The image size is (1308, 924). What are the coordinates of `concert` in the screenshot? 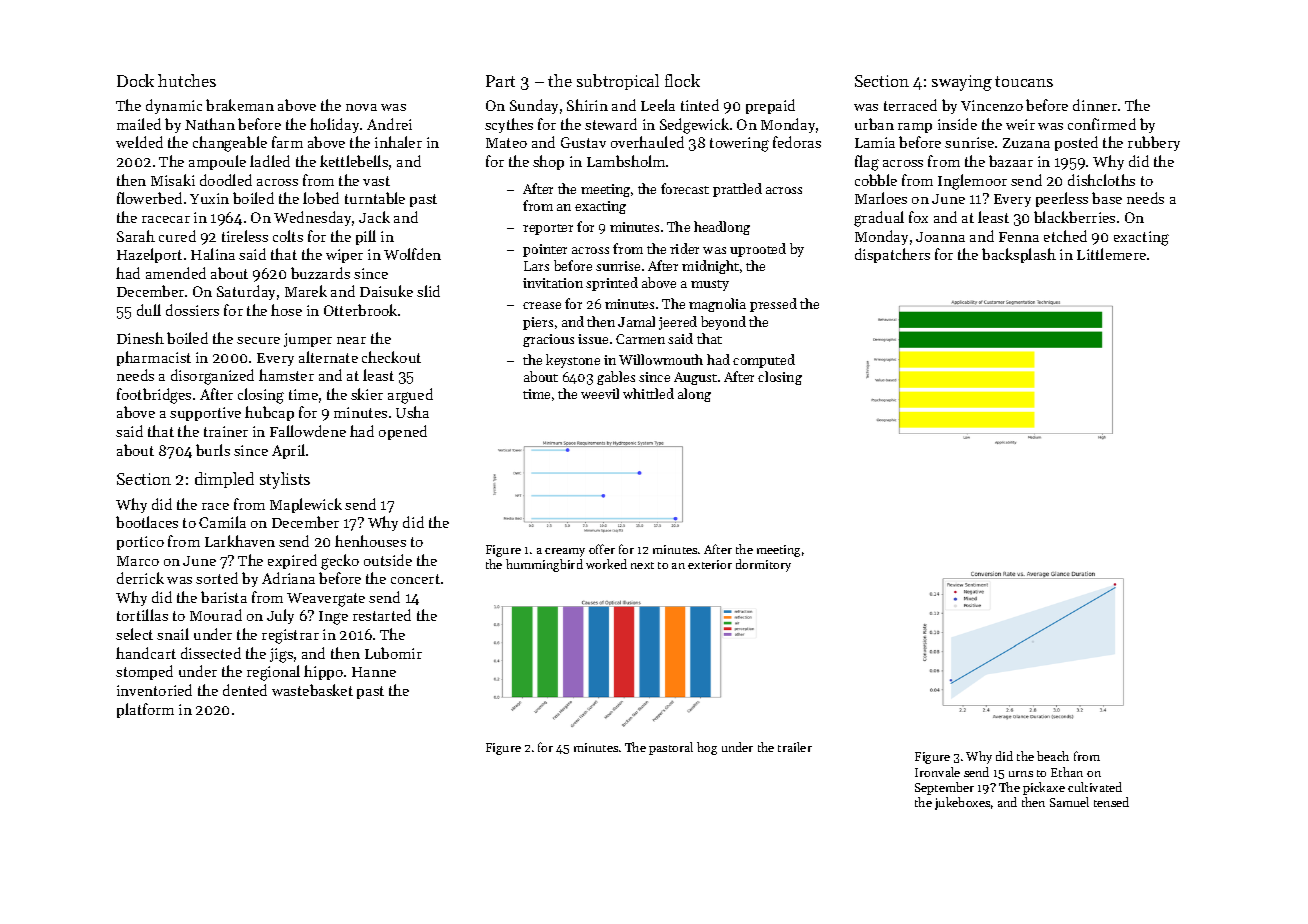 It's located at (415, 579).
